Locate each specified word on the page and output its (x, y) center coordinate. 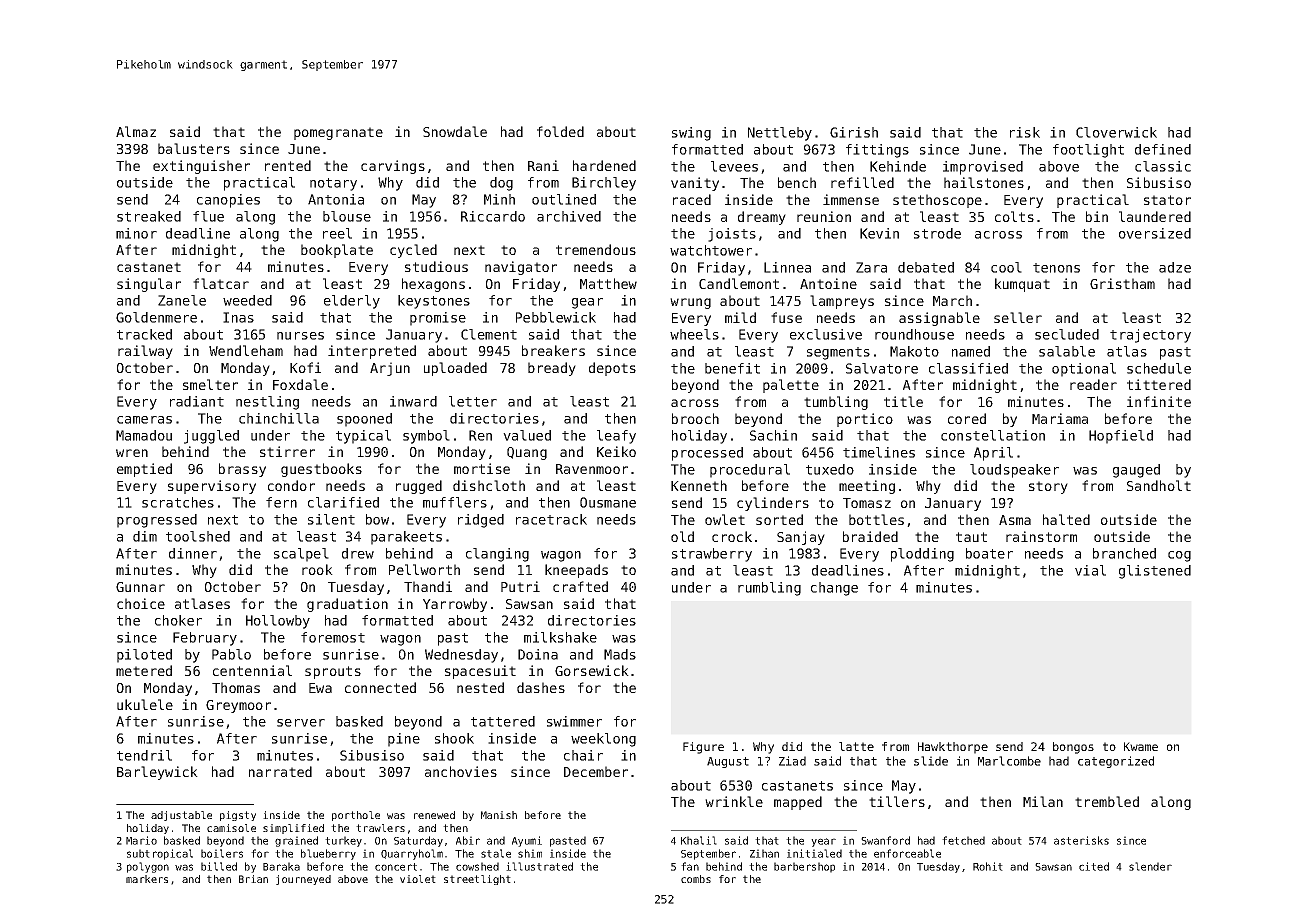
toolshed (198, 536)
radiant (197, 401)
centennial (252, 670)
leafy (616, 437)
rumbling (769, 589)
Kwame (1141, 746)
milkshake (560, 637)
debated (926, 267)
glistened (1155, 572)
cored (967, 418)
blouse (347, 216)
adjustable (181, 816)
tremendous (596, 249)
